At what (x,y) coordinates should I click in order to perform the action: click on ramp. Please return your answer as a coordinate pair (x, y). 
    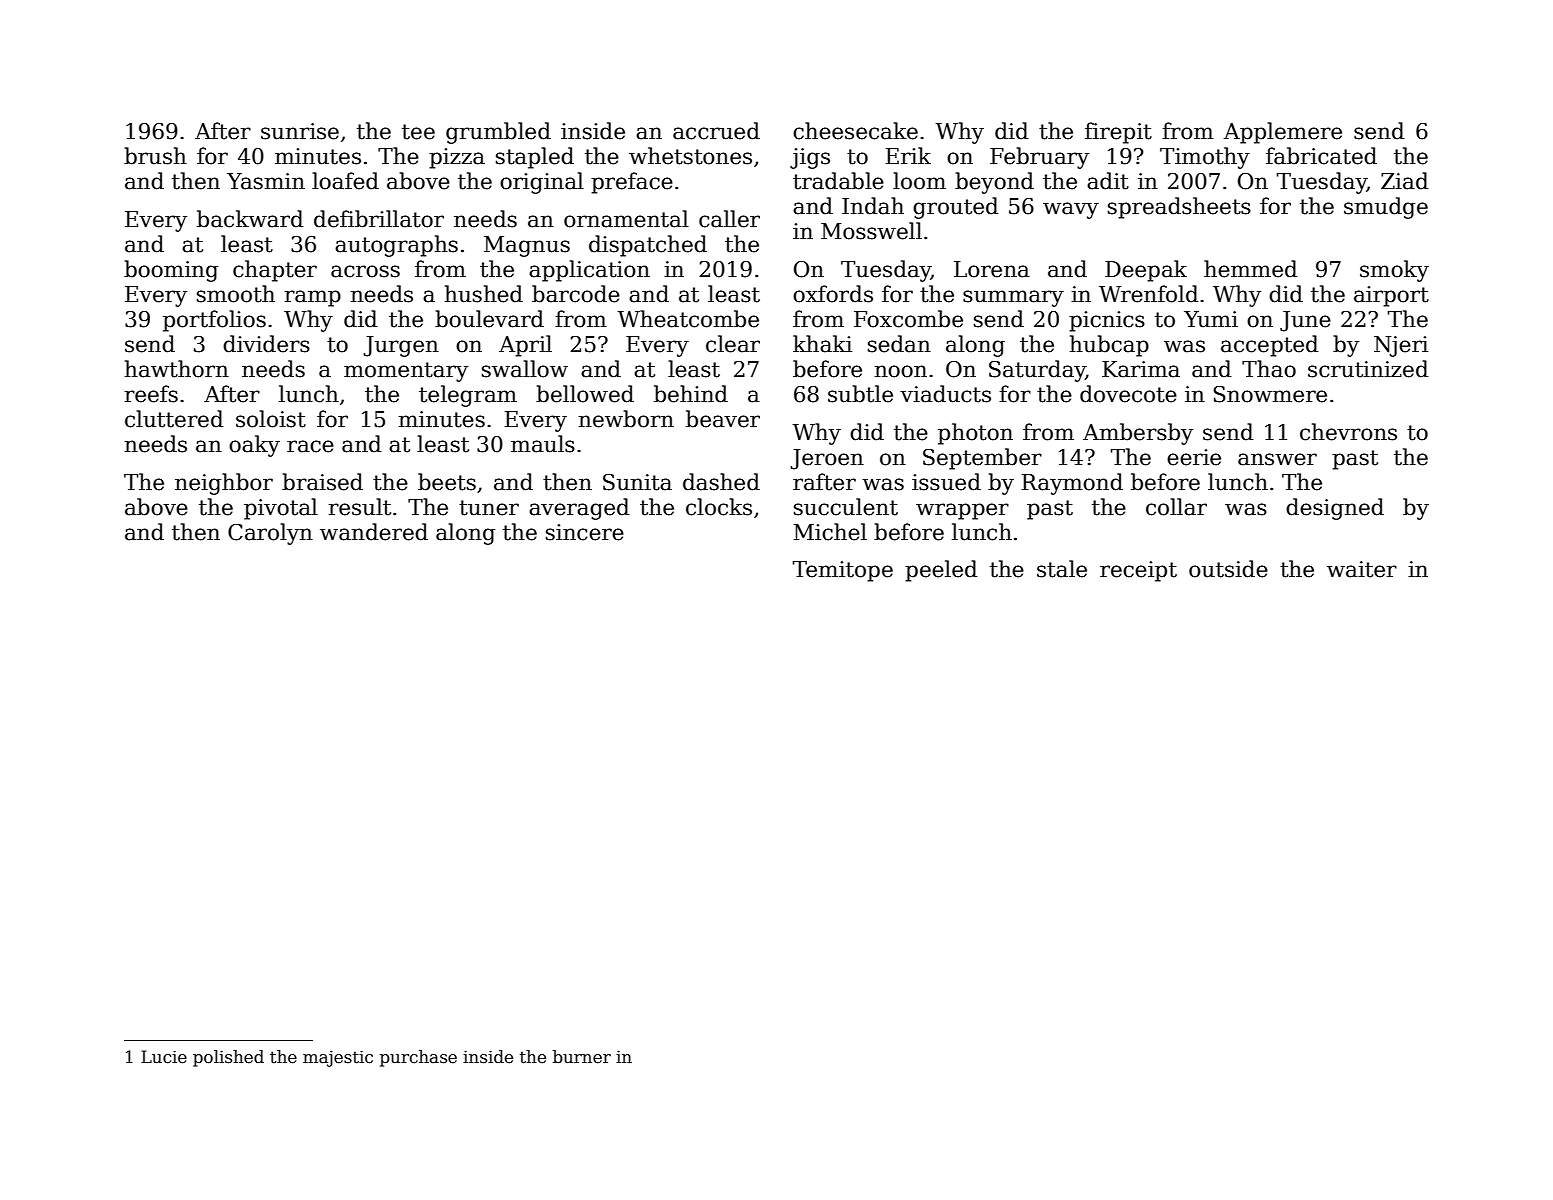
    Looking at the image, I should click on (312, 298).
